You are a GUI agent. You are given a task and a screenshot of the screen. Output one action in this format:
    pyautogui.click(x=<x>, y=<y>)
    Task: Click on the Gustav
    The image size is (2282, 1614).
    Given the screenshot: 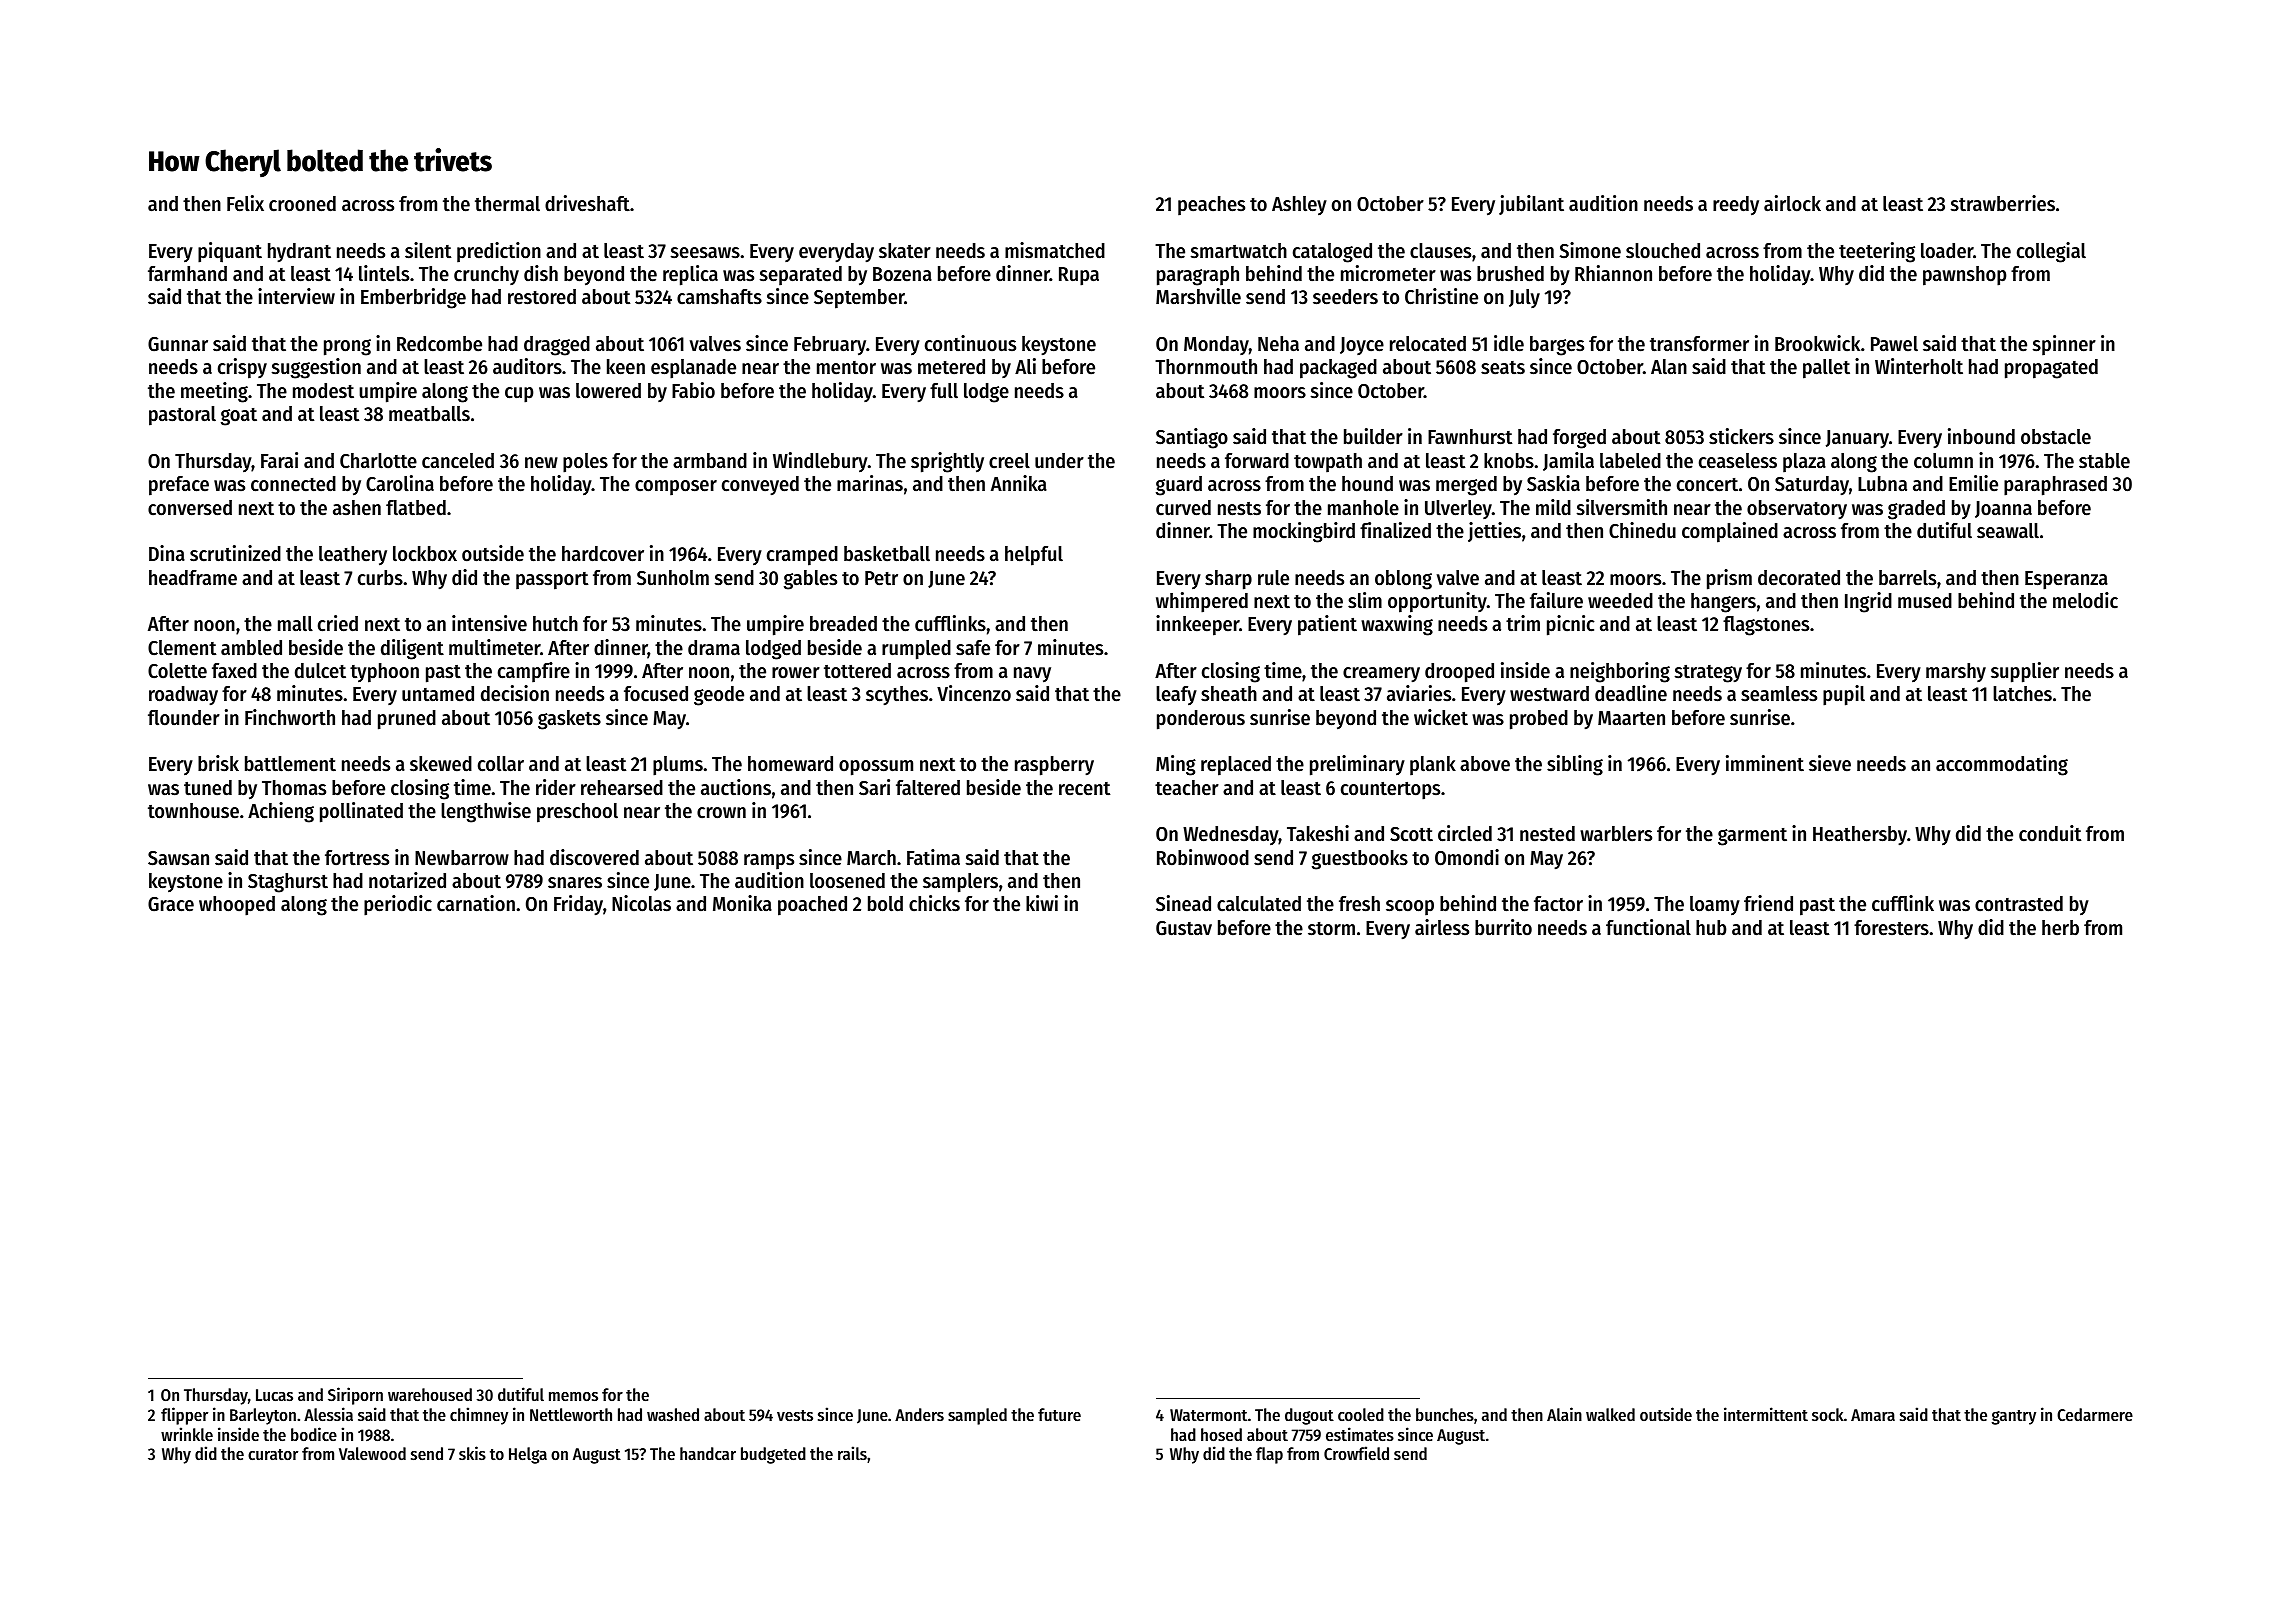 What is the action you would take?
    pyautogui.click(x=1184, y=928)
